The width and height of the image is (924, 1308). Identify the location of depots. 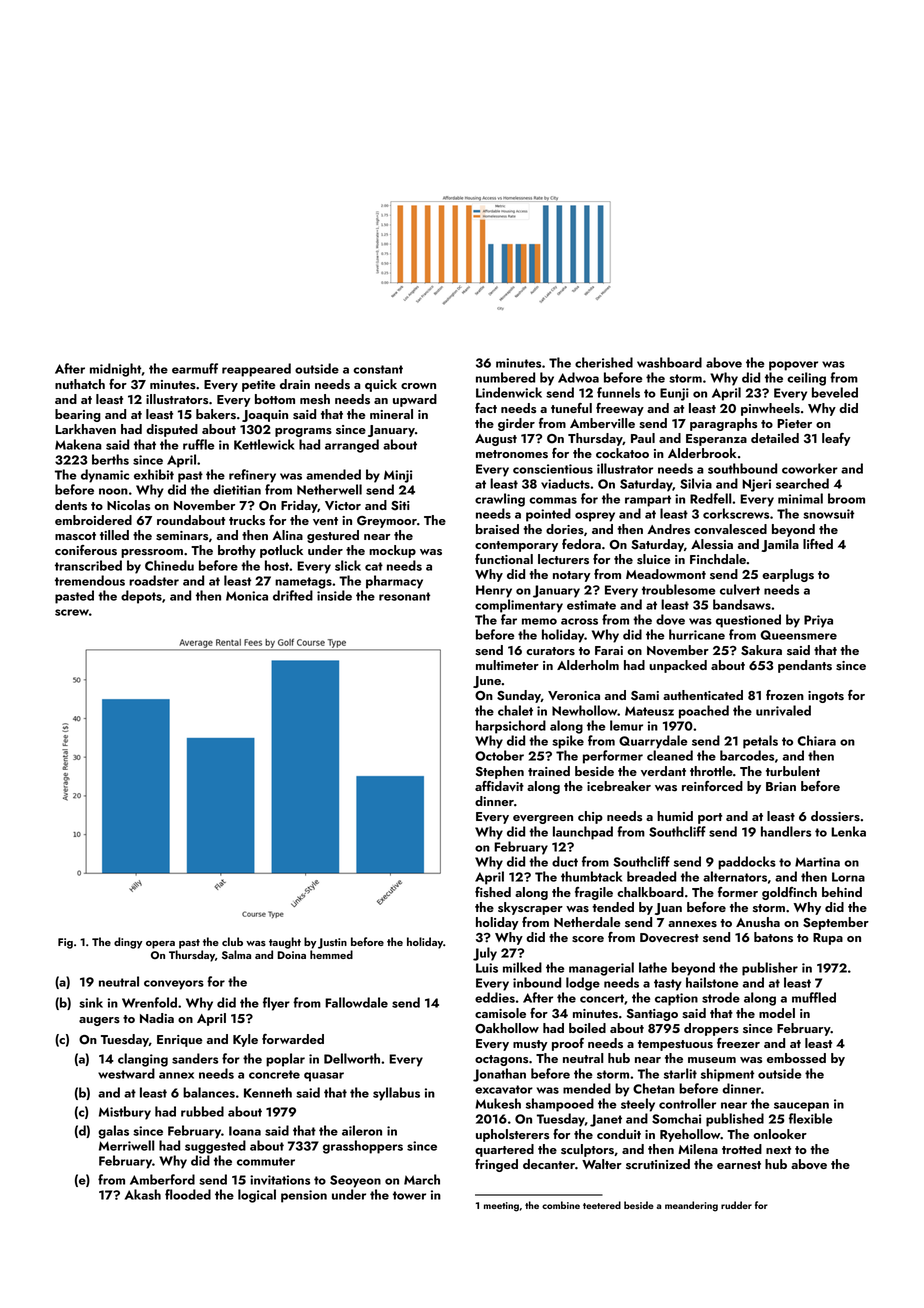
(141, 597).
